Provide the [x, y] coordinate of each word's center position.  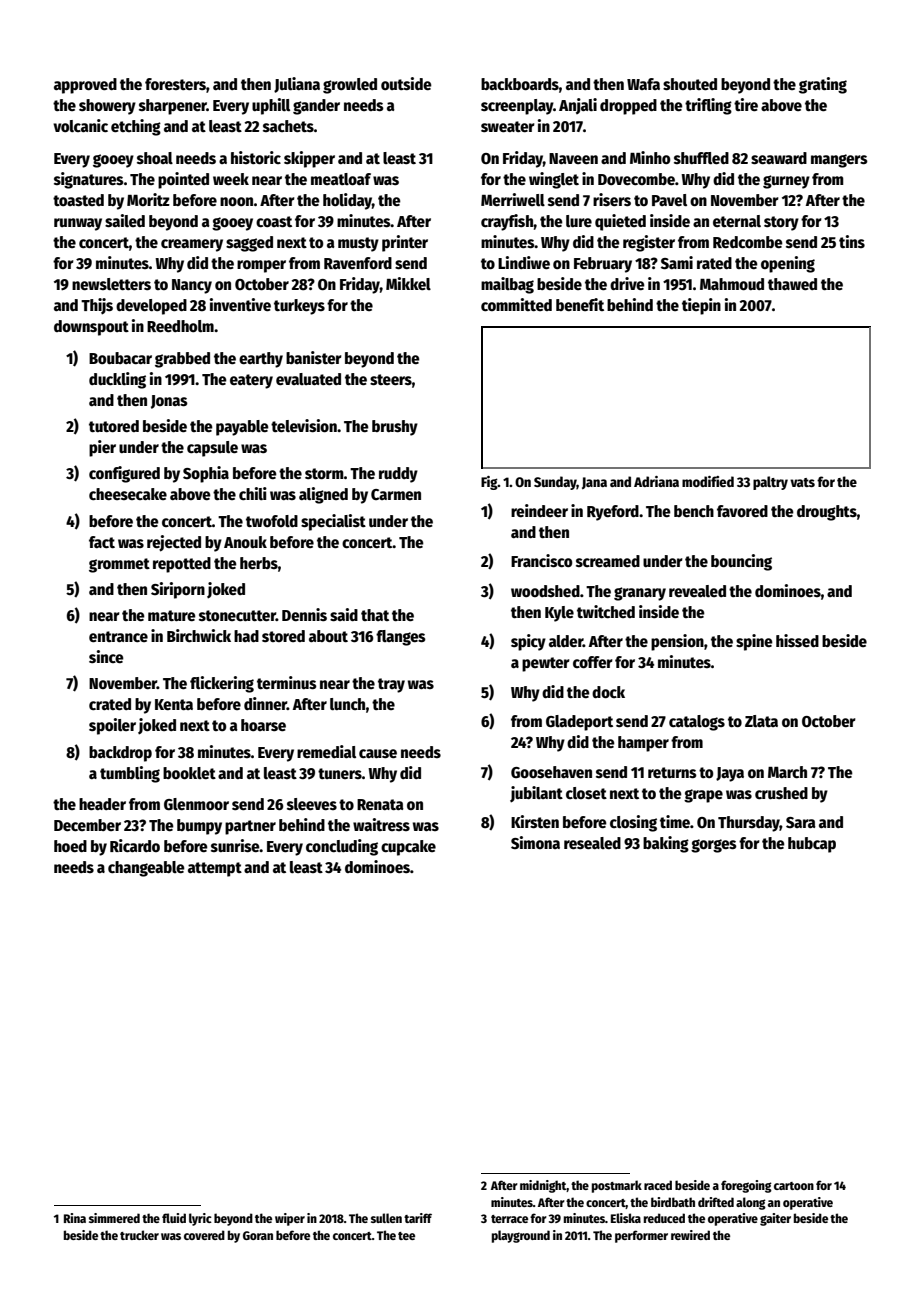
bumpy [199, 827]
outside [406, 83]
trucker [139, 1235]
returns [672, 772]
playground [521, 1236]
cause [378, 754]
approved [85, 86]
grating [823, 85]
